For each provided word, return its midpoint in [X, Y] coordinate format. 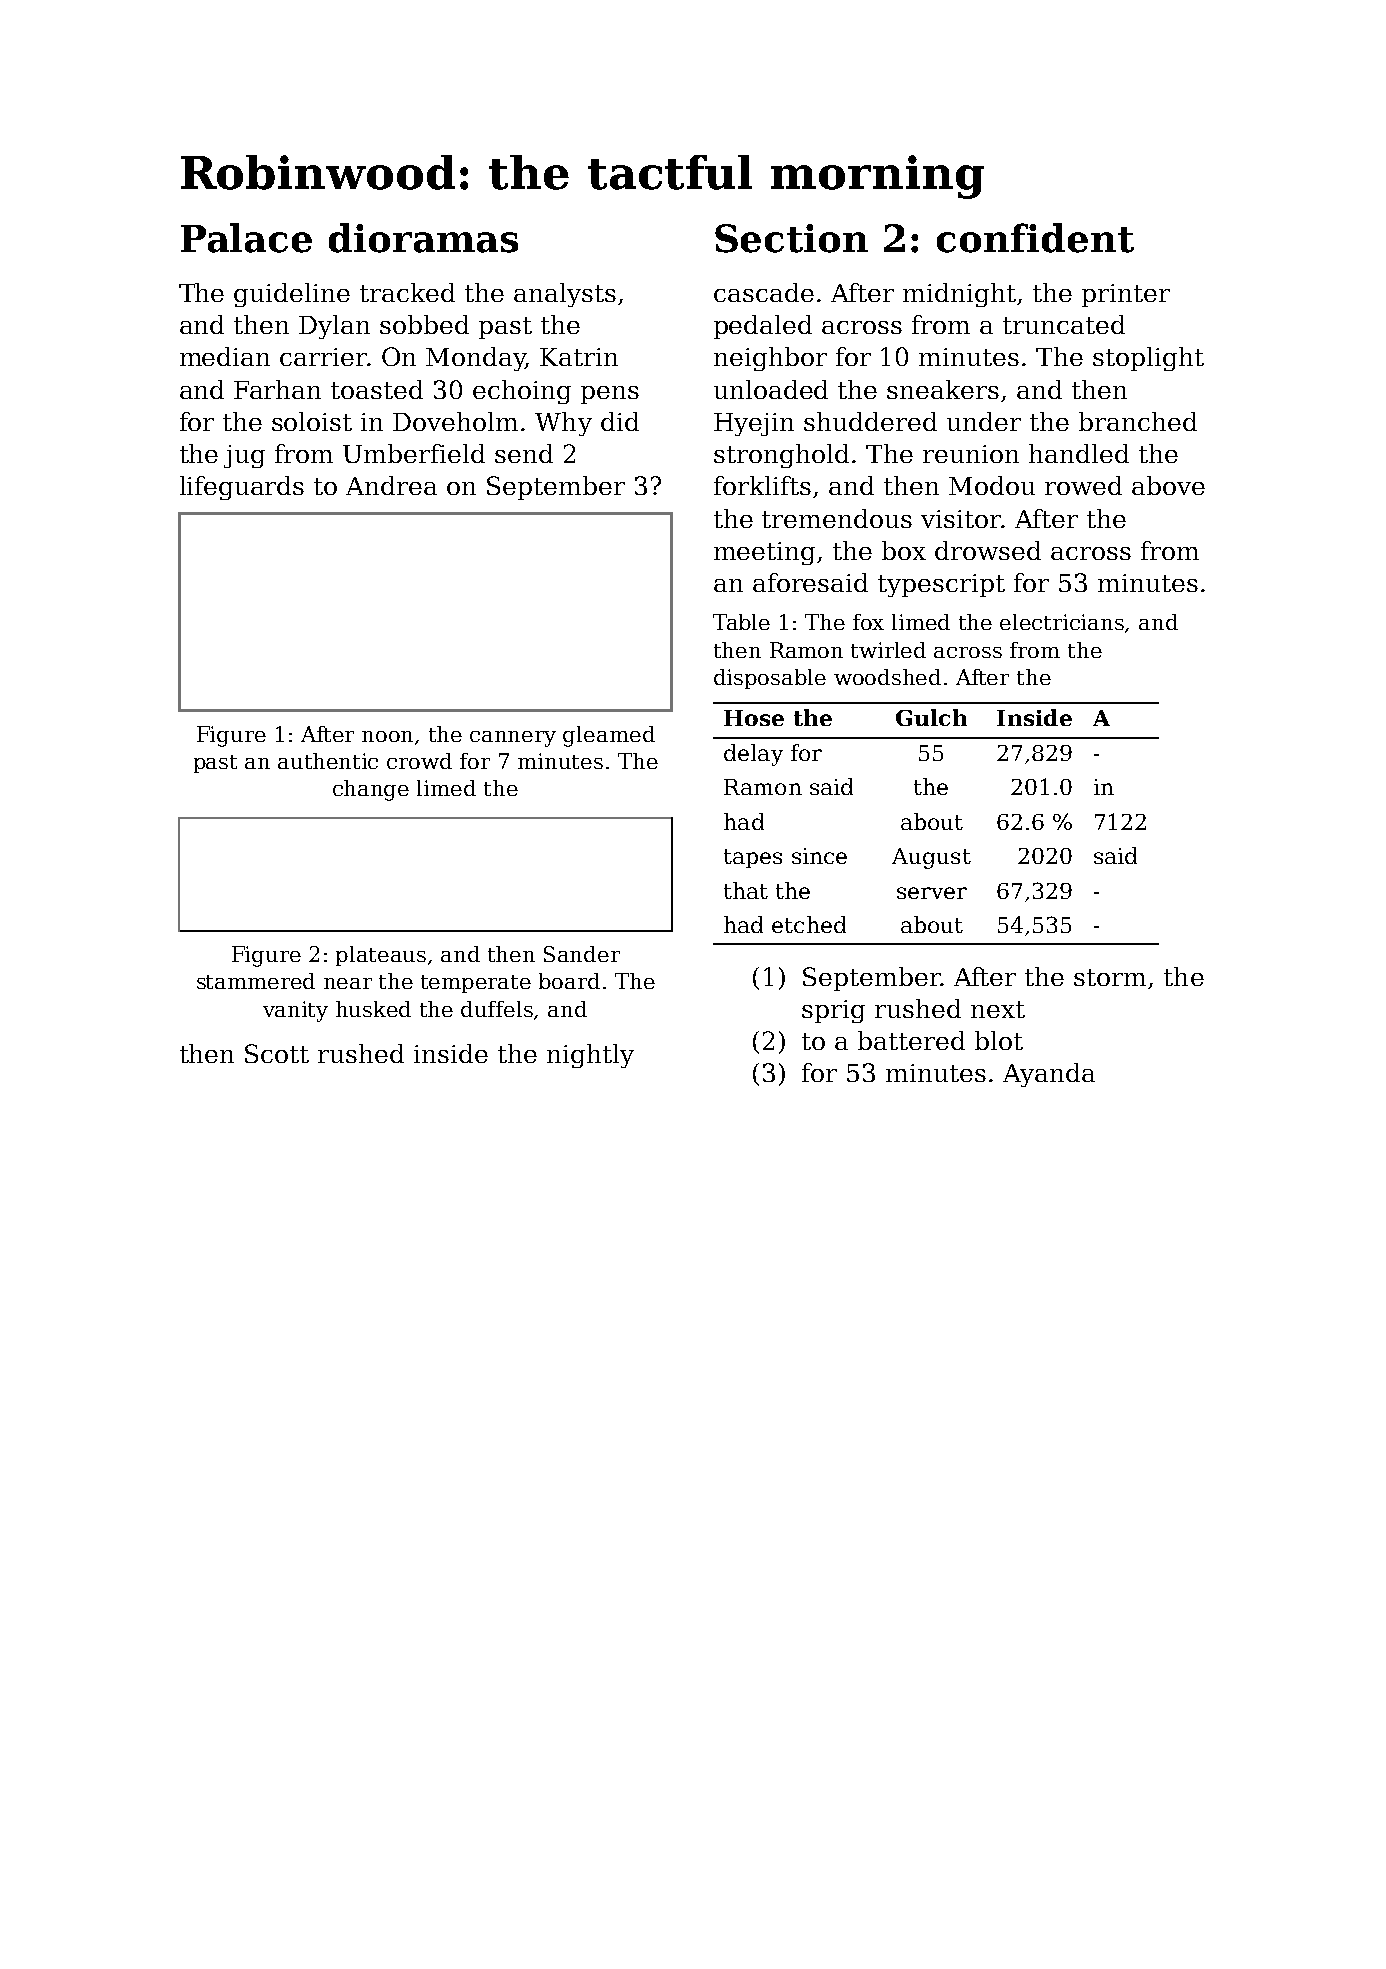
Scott [277, 1053]
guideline [292, 295]
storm [1110, 977]
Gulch [931, 717]
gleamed [609, 736]
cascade [764, 292]
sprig [833, 1011]
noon [387, 736]
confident [1035, 238]
